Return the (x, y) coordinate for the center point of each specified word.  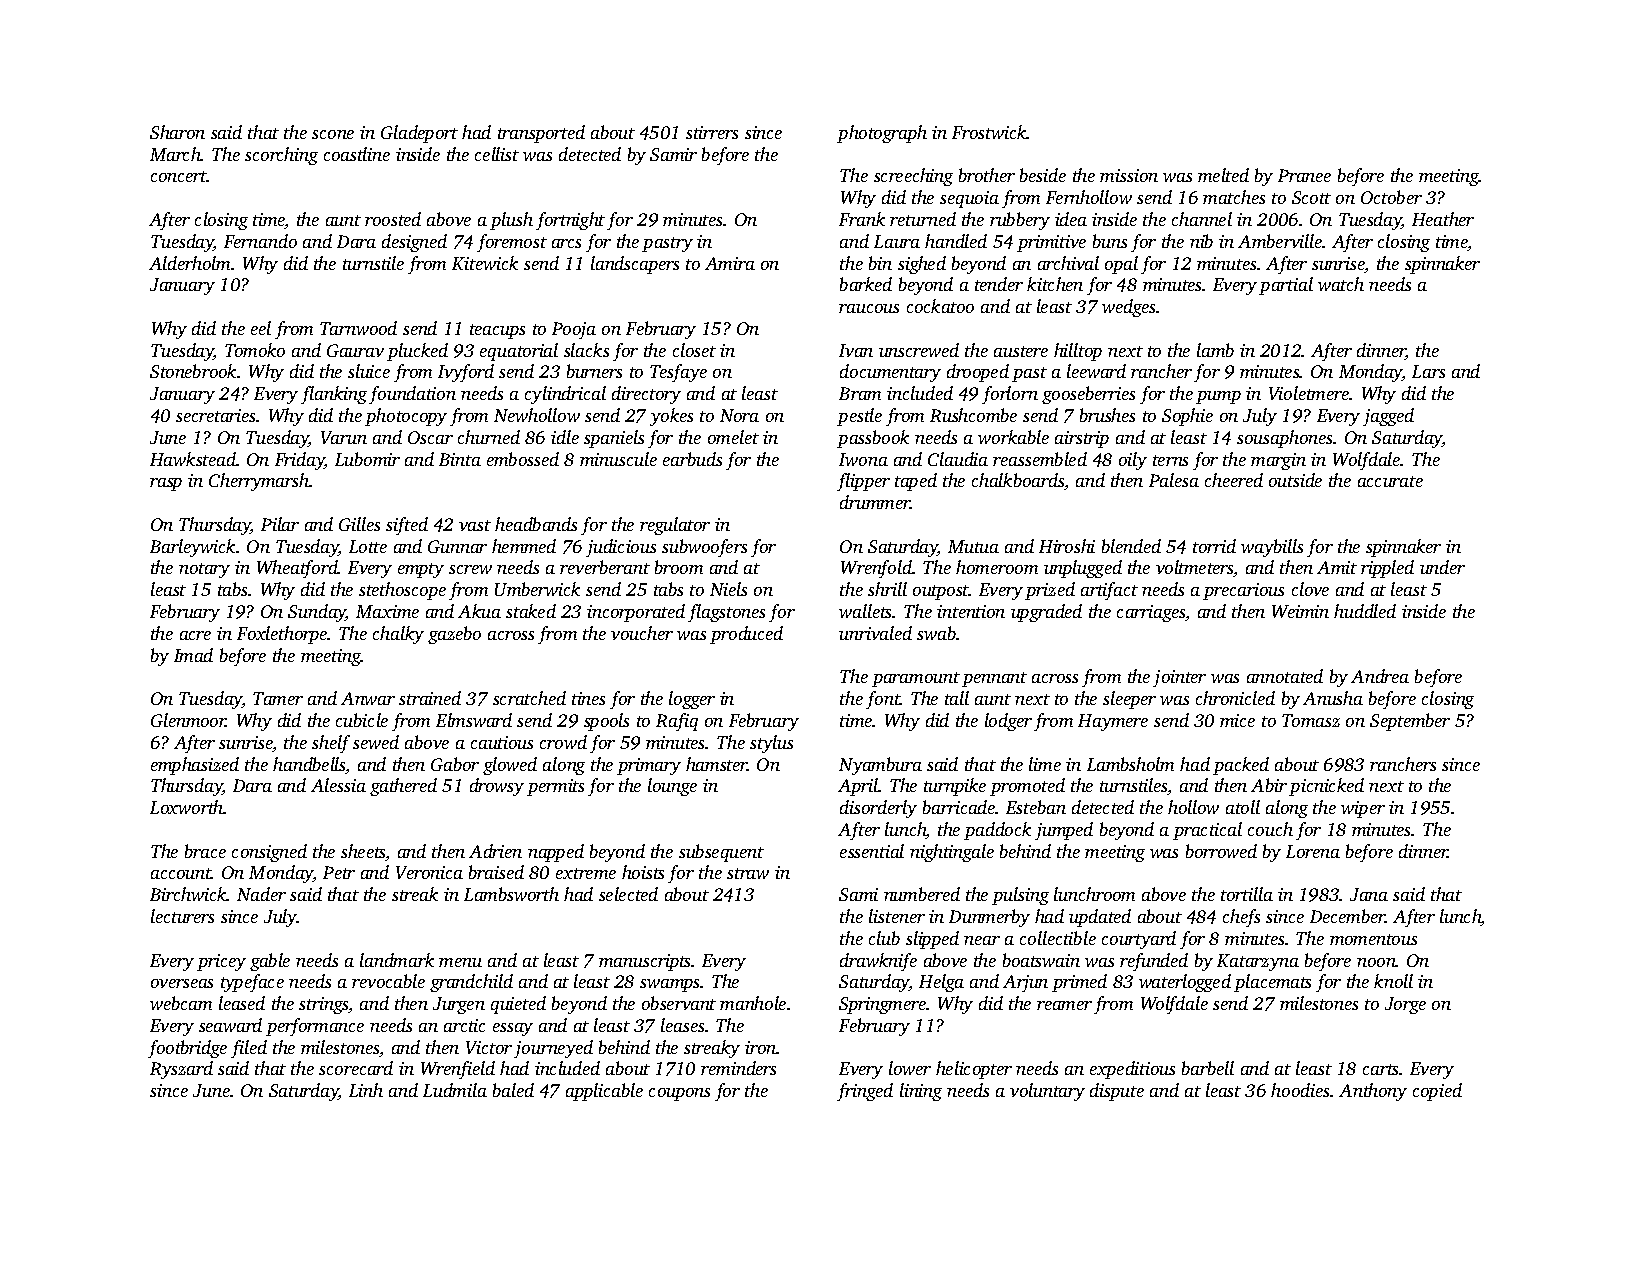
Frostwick (989, 132)
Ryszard (181, 1070)
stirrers (712, 132)
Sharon (177, 132)
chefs (1241, 918)
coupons (679, 1094)
